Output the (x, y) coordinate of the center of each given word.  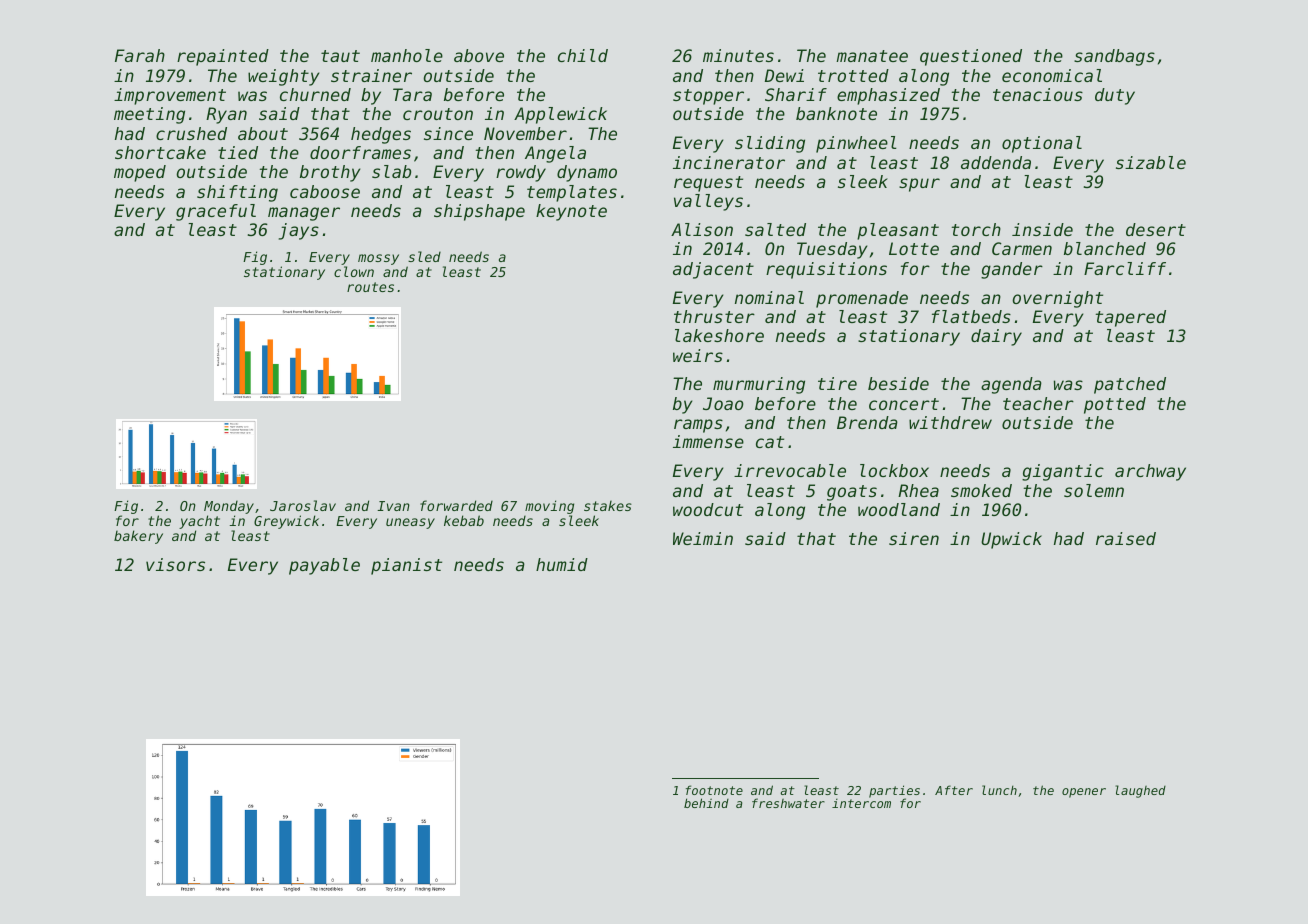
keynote (571, 212)
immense (708, 441)
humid (562, 564)
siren (914, 538)
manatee (872, 56)
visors (175, 564)
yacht (199, 522)
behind (706, 803)
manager (304, 214)
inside (1042, 229)
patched (1130, 385)
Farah (140, 55)
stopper (708, 97)
